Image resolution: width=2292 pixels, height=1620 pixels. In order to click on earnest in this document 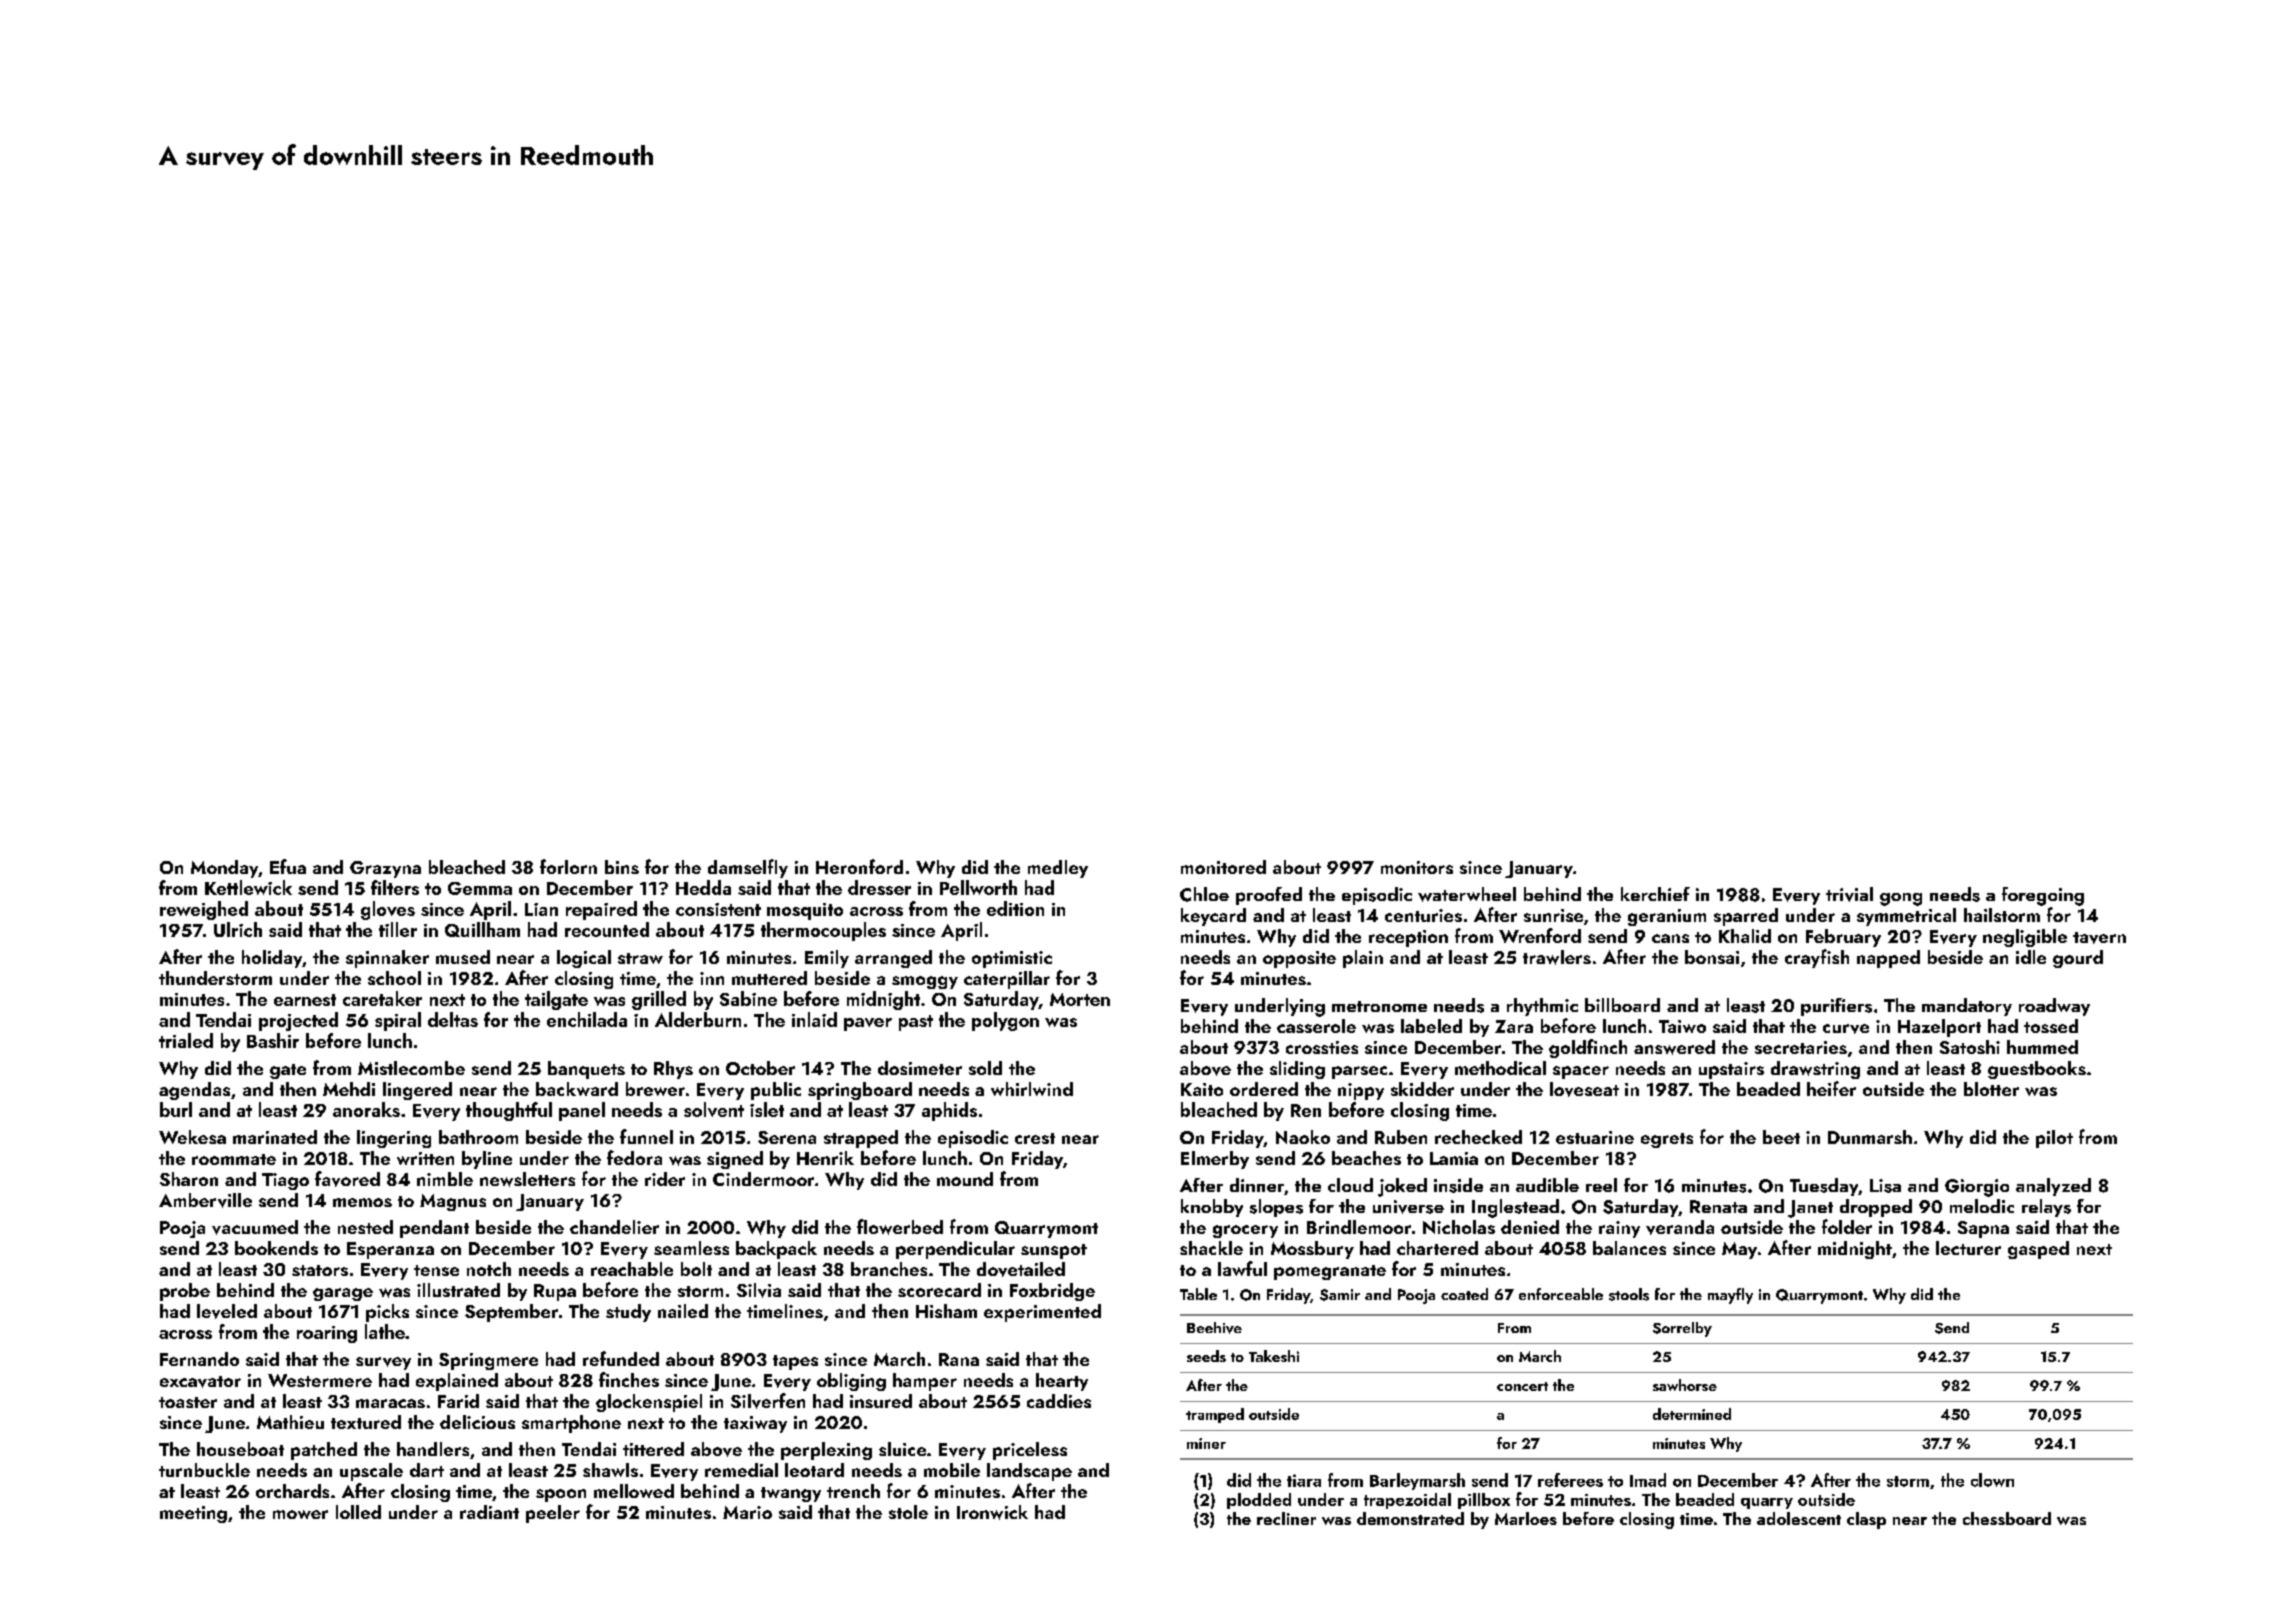, I will do `click(305, 1000)`.
